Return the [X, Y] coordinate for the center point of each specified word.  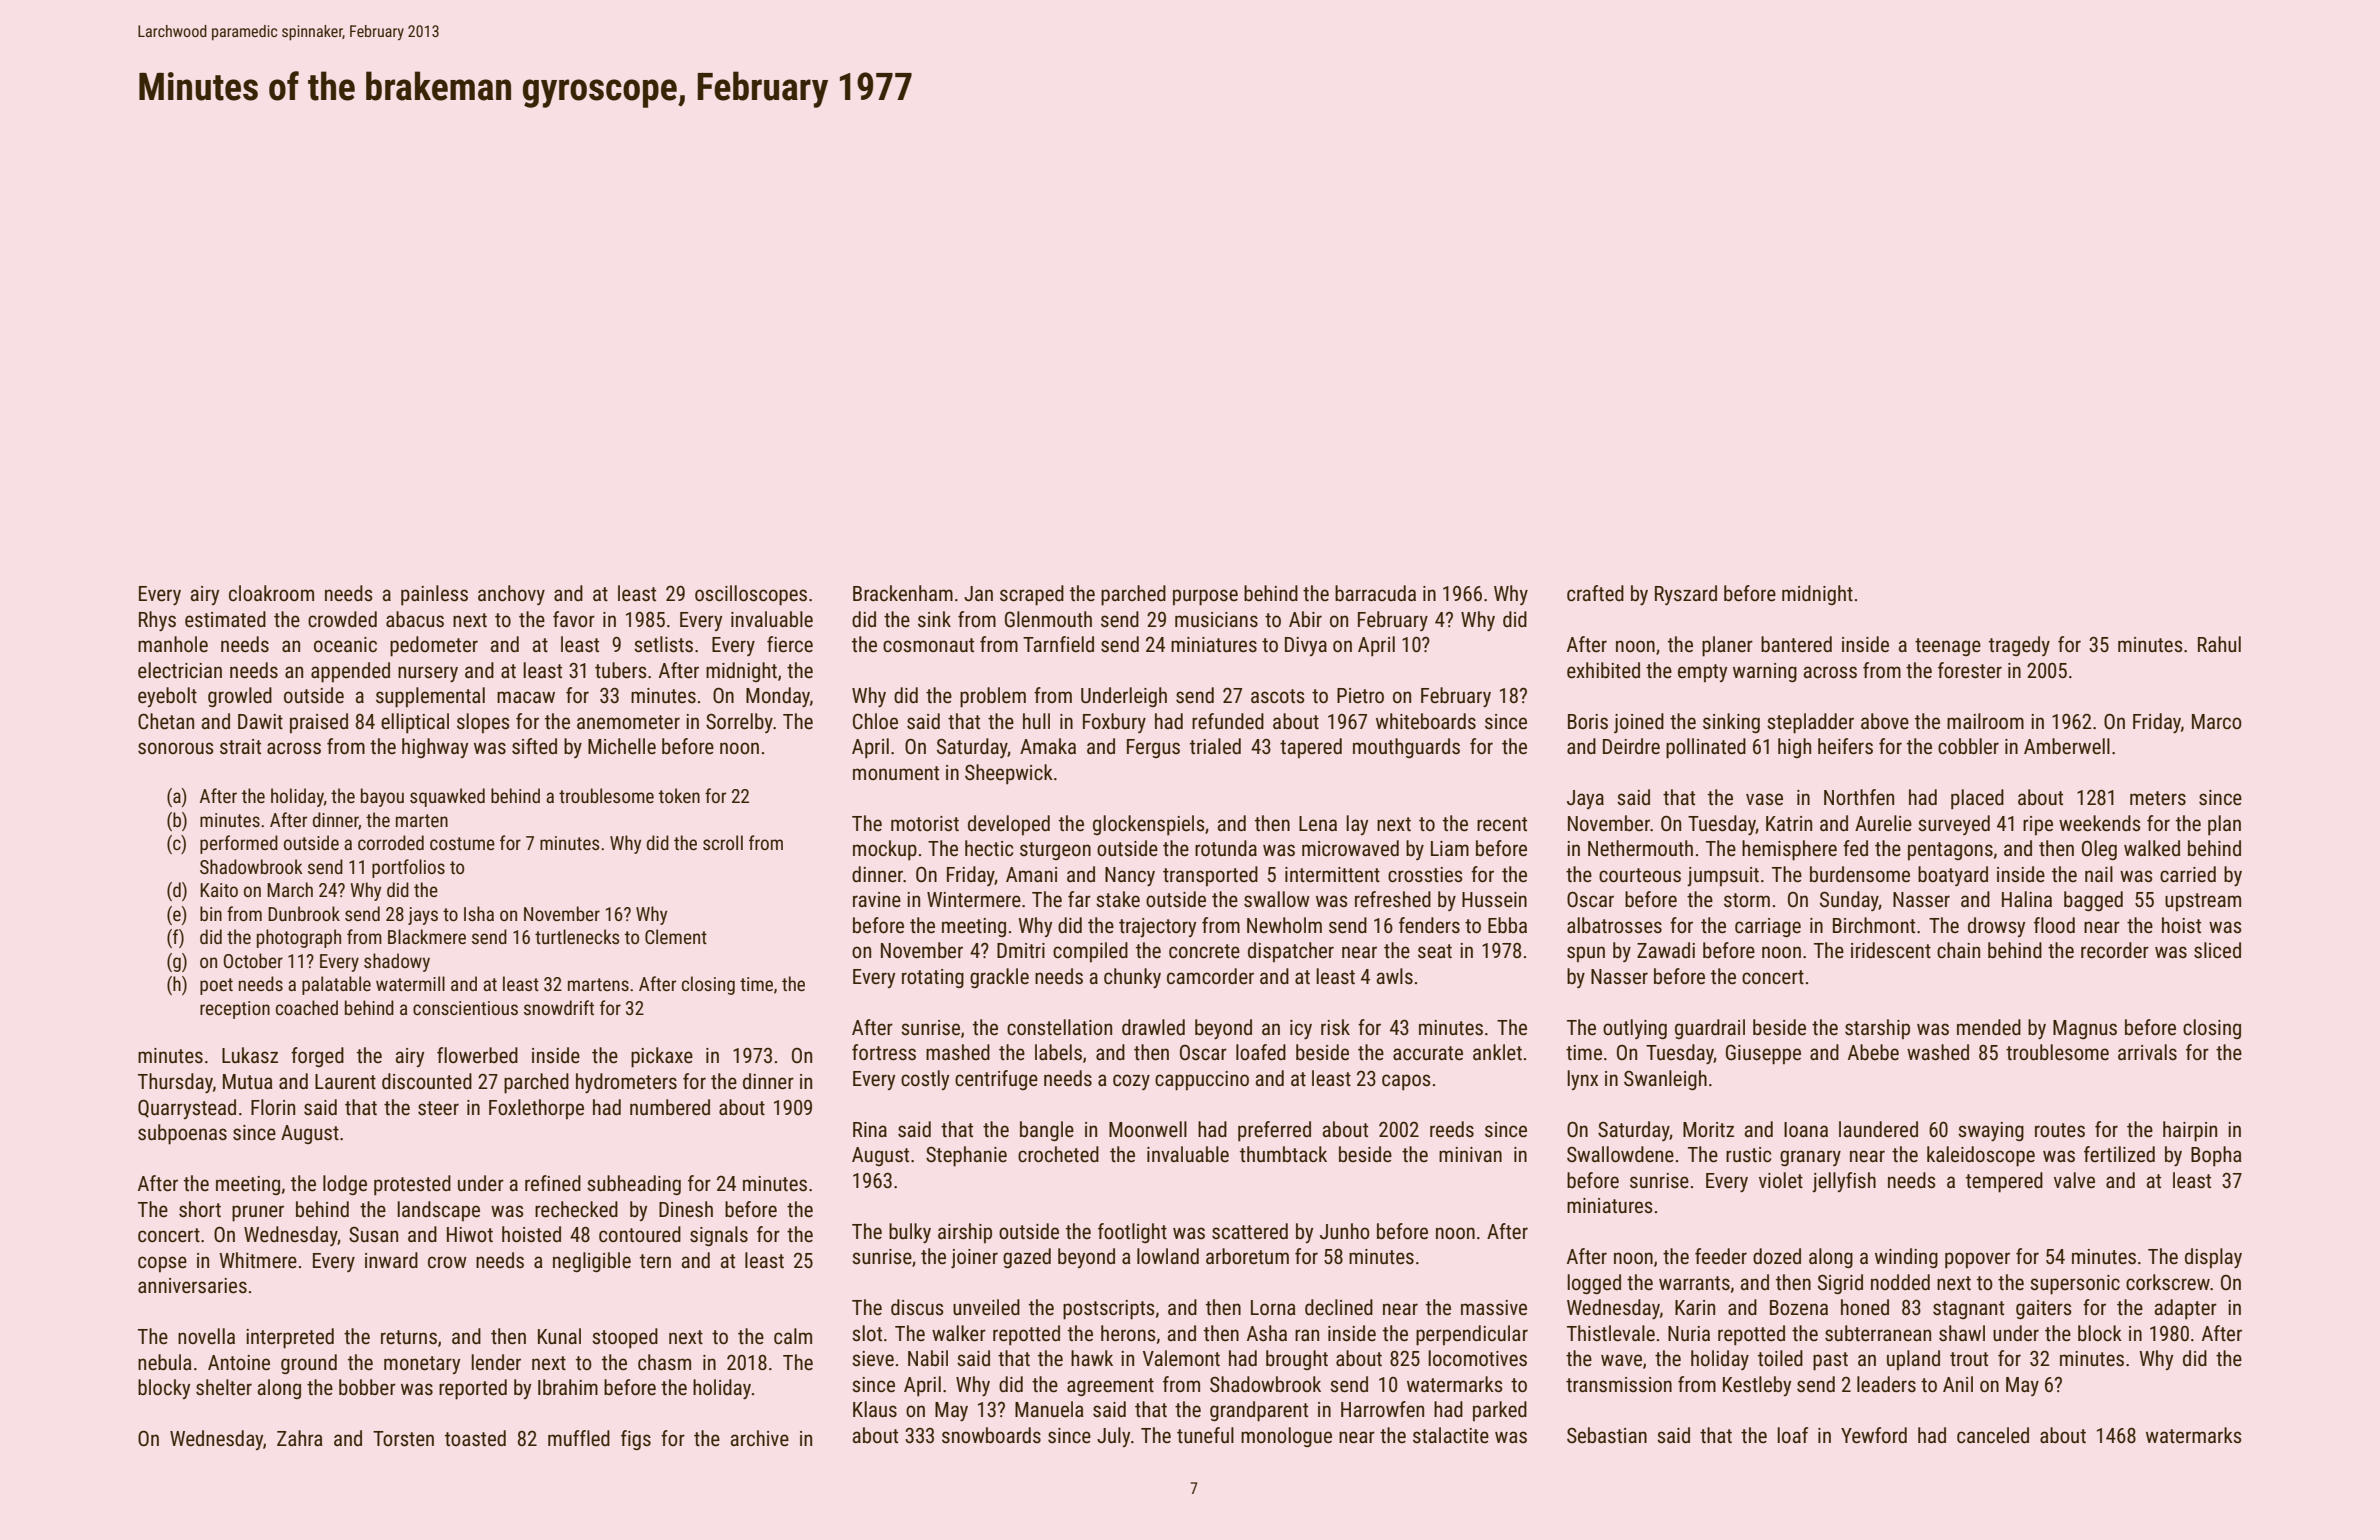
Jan [978, 593]
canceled [1993, 1435]
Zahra [300, 1438]
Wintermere [974, 900]
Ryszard [1686, 595]
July [1113, 1437]
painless [434, 595]
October [253, 960]
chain [1958, 950]
